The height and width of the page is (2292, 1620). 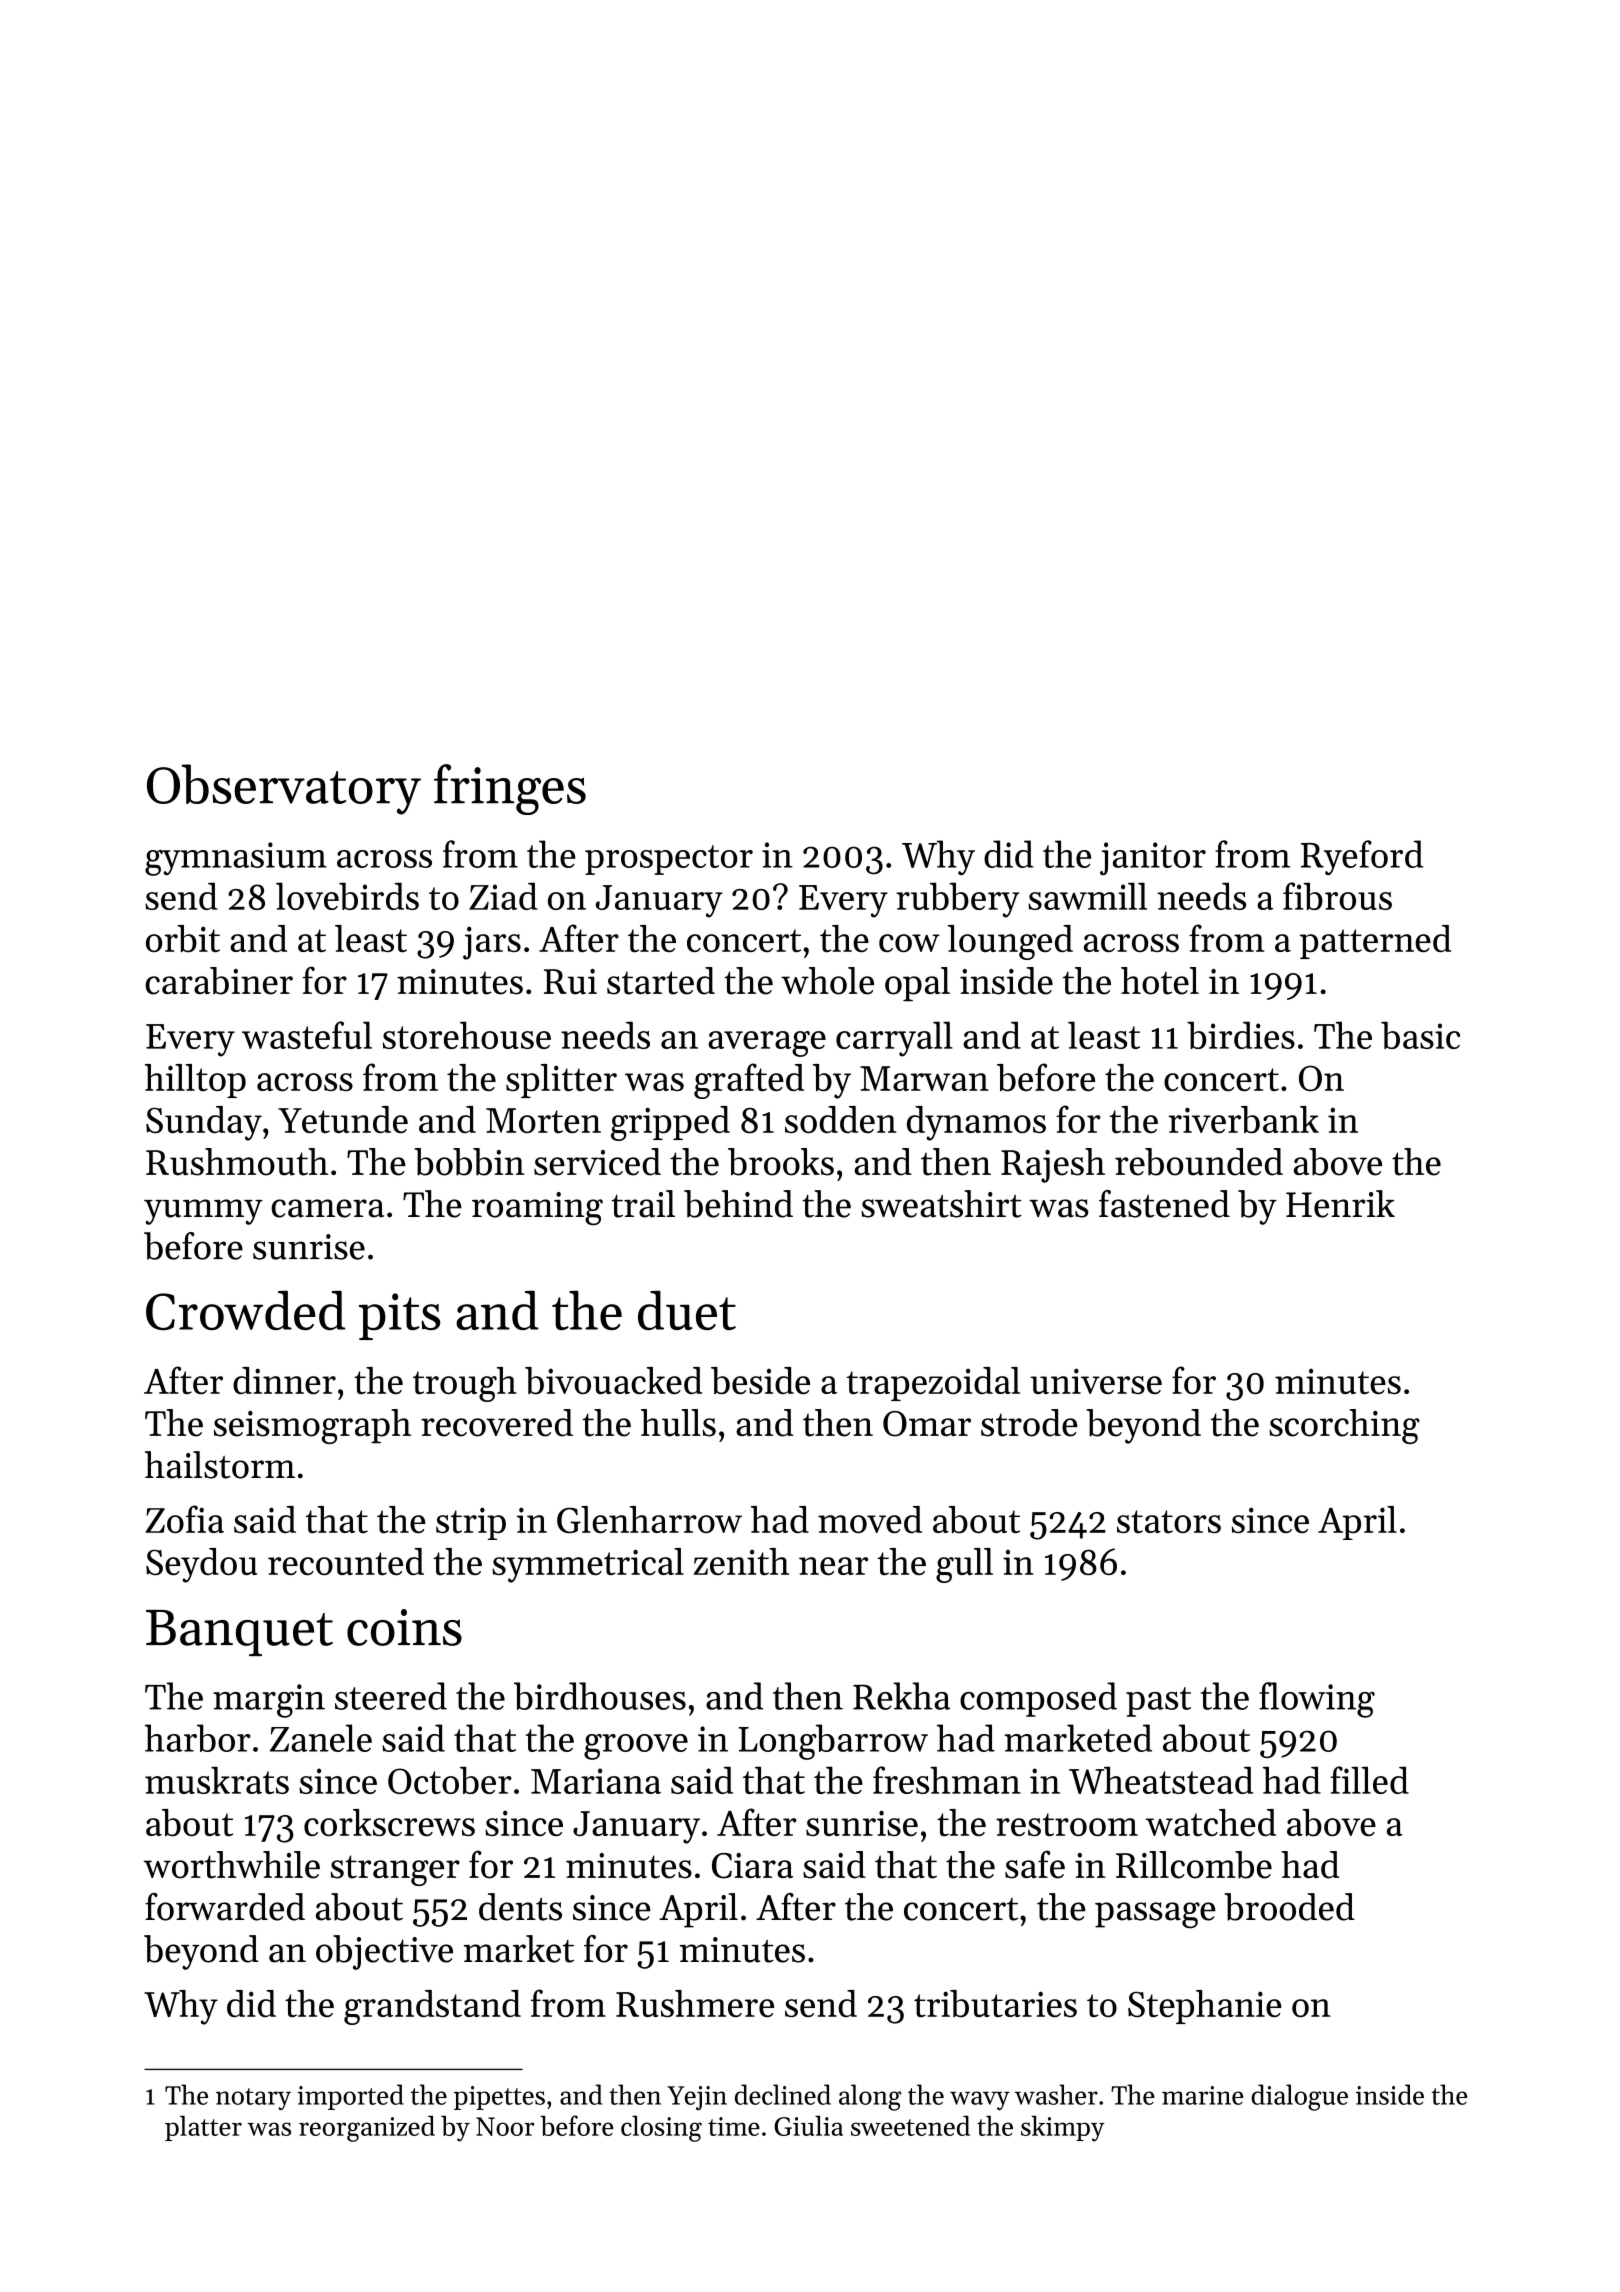 I want to click on fringes, so click(x=510, y=789).
